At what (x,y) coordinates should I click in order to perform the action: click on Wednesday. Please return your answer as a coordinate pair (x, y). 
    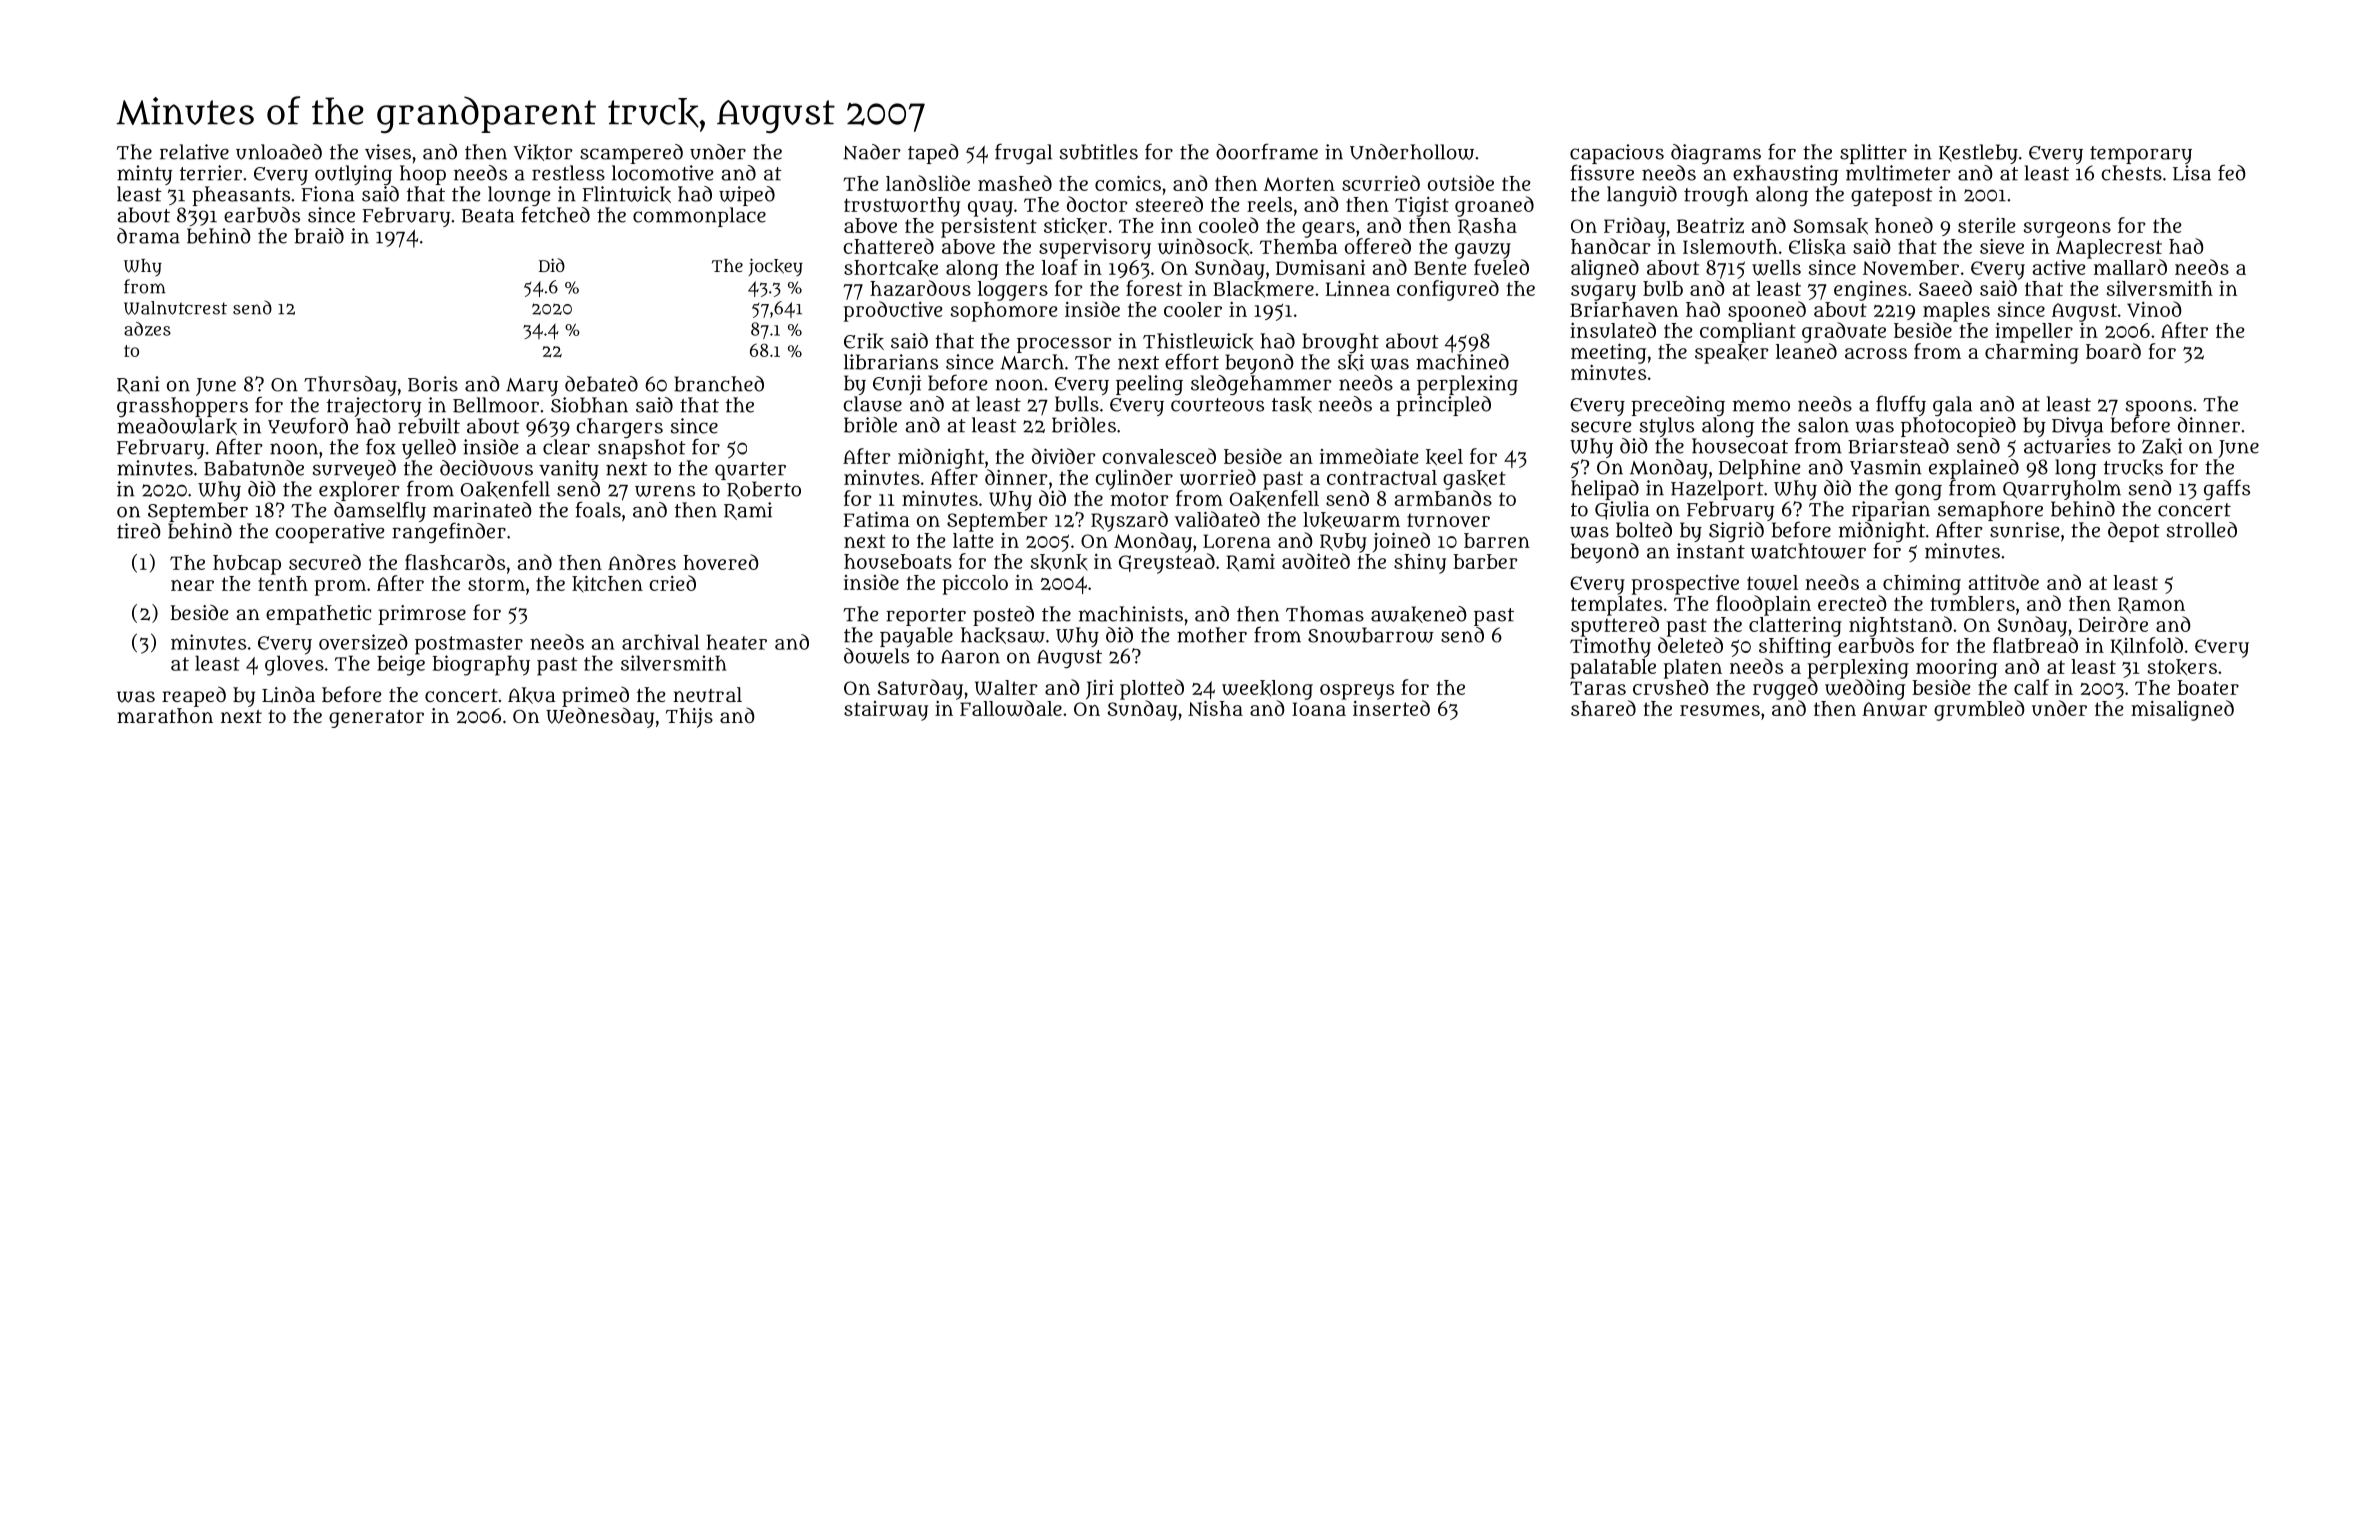
    Looking at the image, I should click on (600, 717).
